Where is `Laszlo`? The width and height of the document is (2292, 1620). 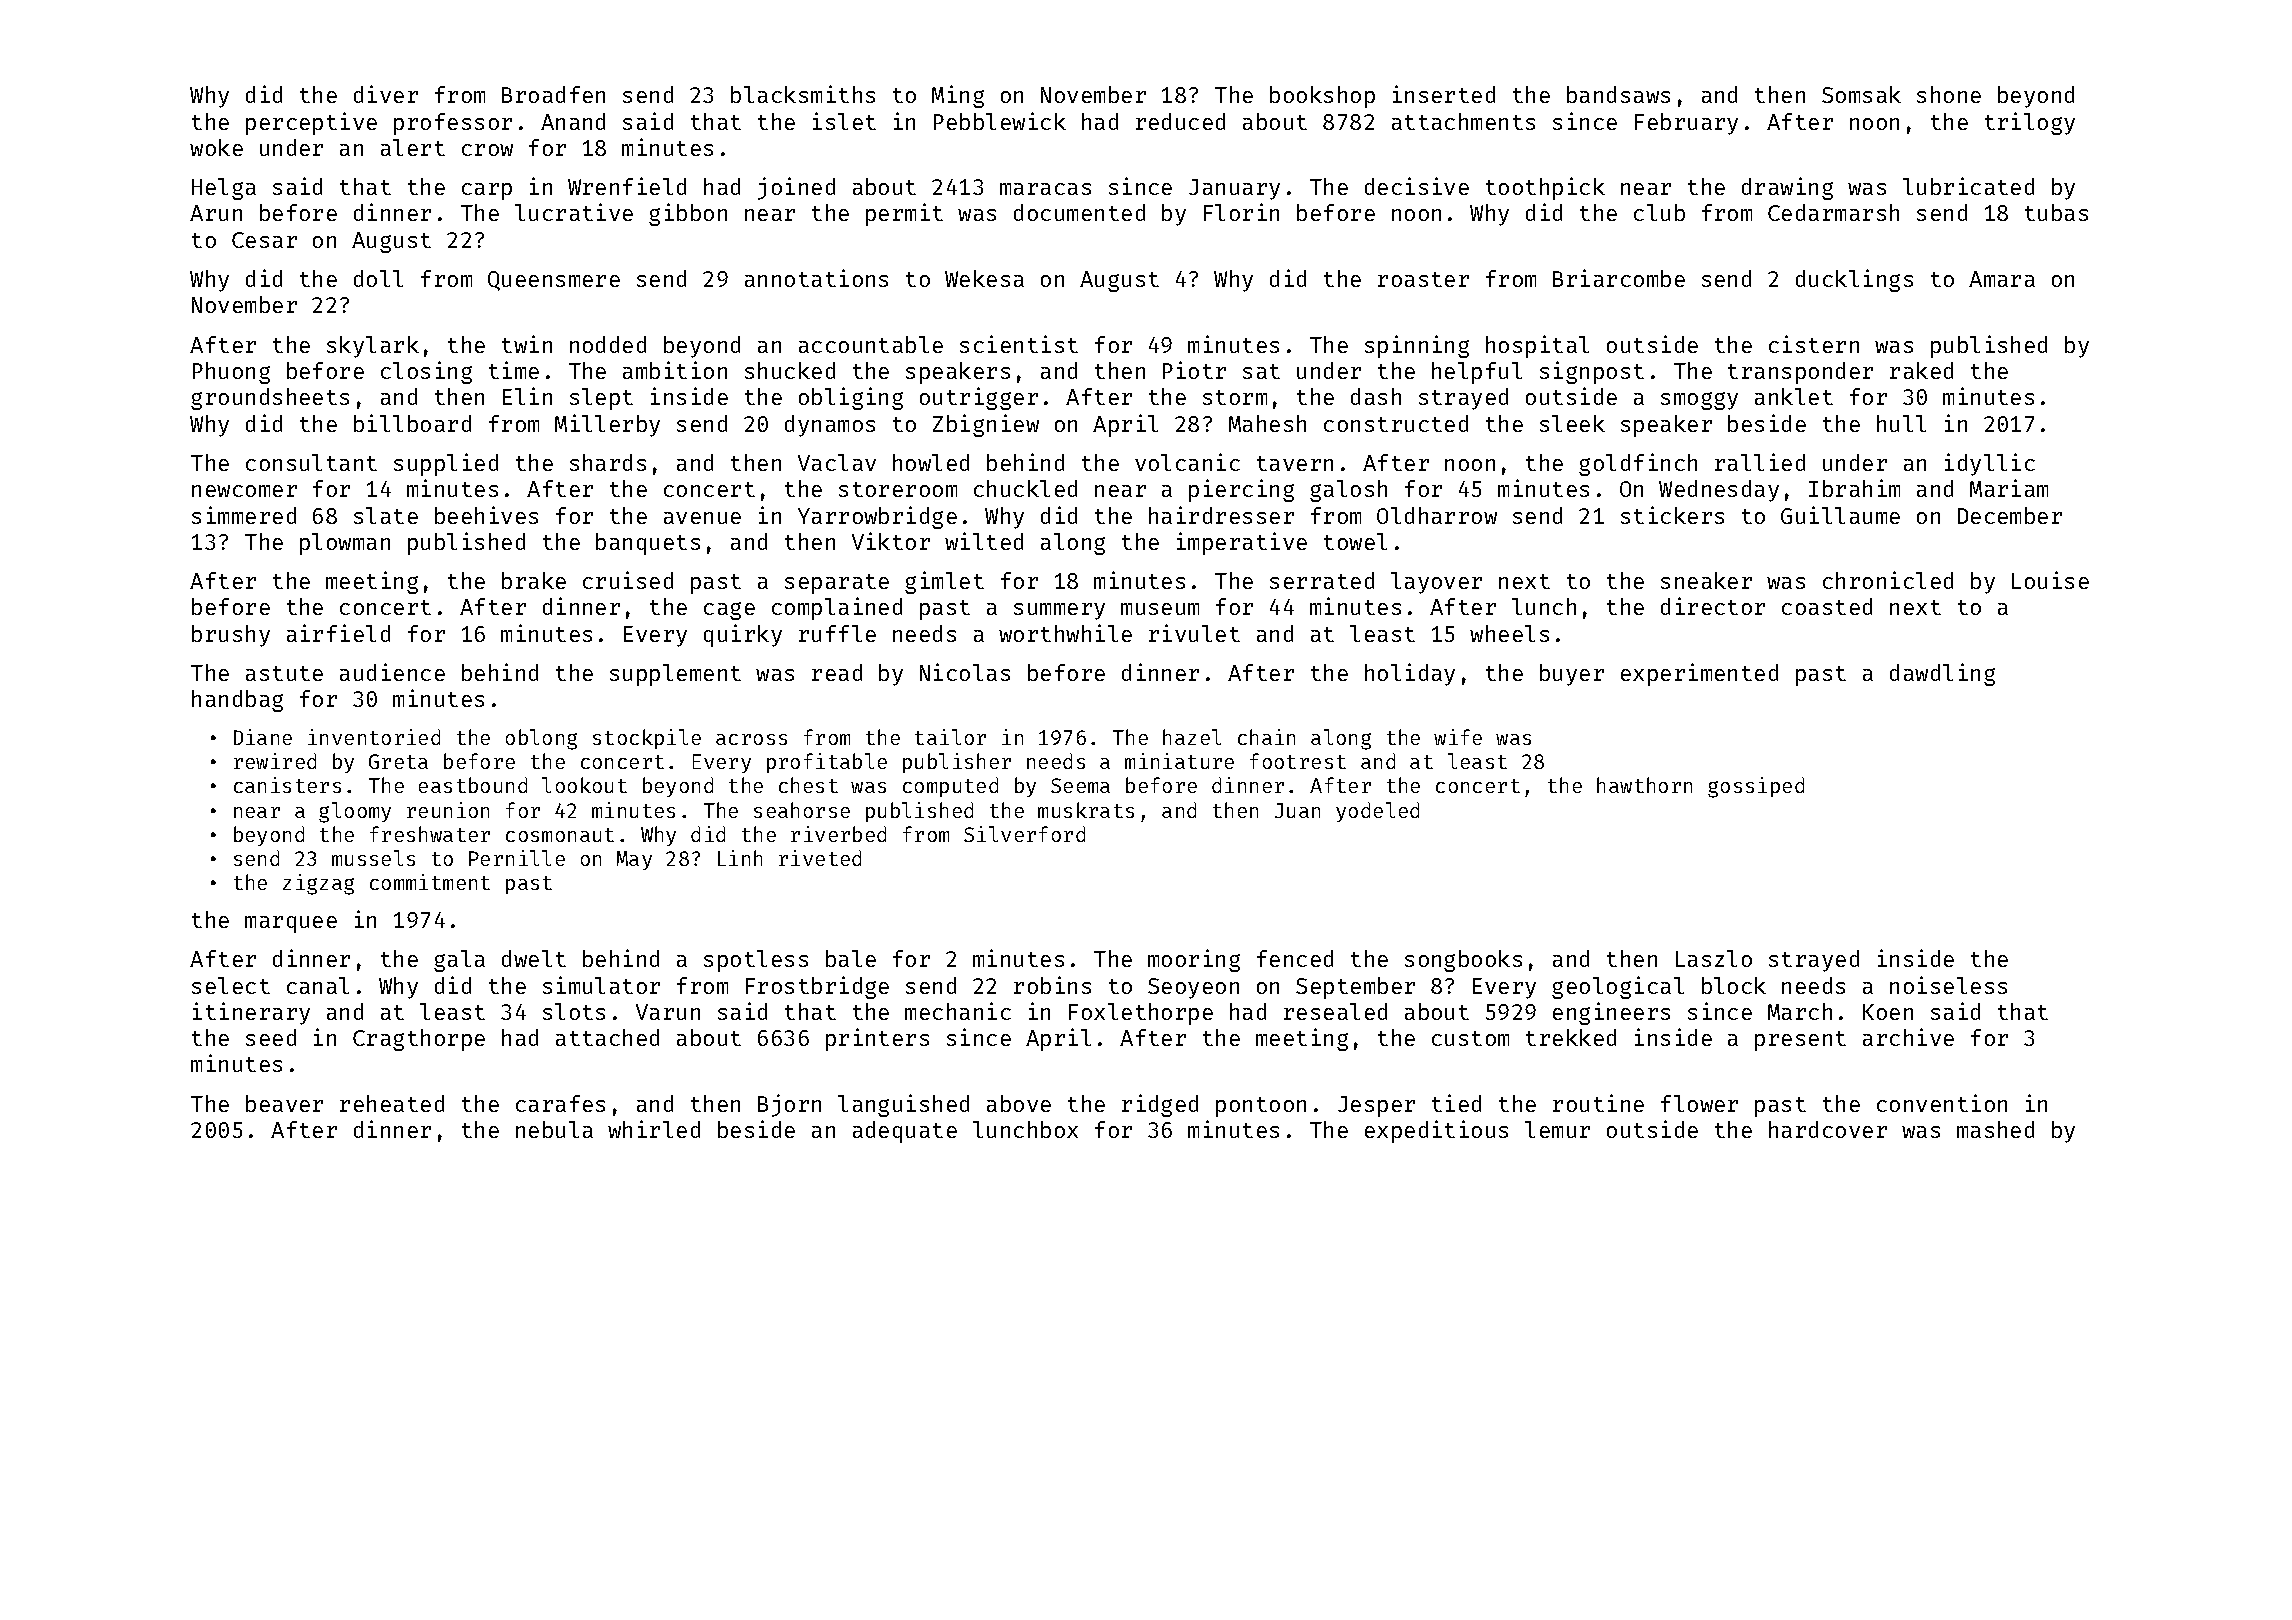 Laszlo is located at coordinates (1714, 958).
